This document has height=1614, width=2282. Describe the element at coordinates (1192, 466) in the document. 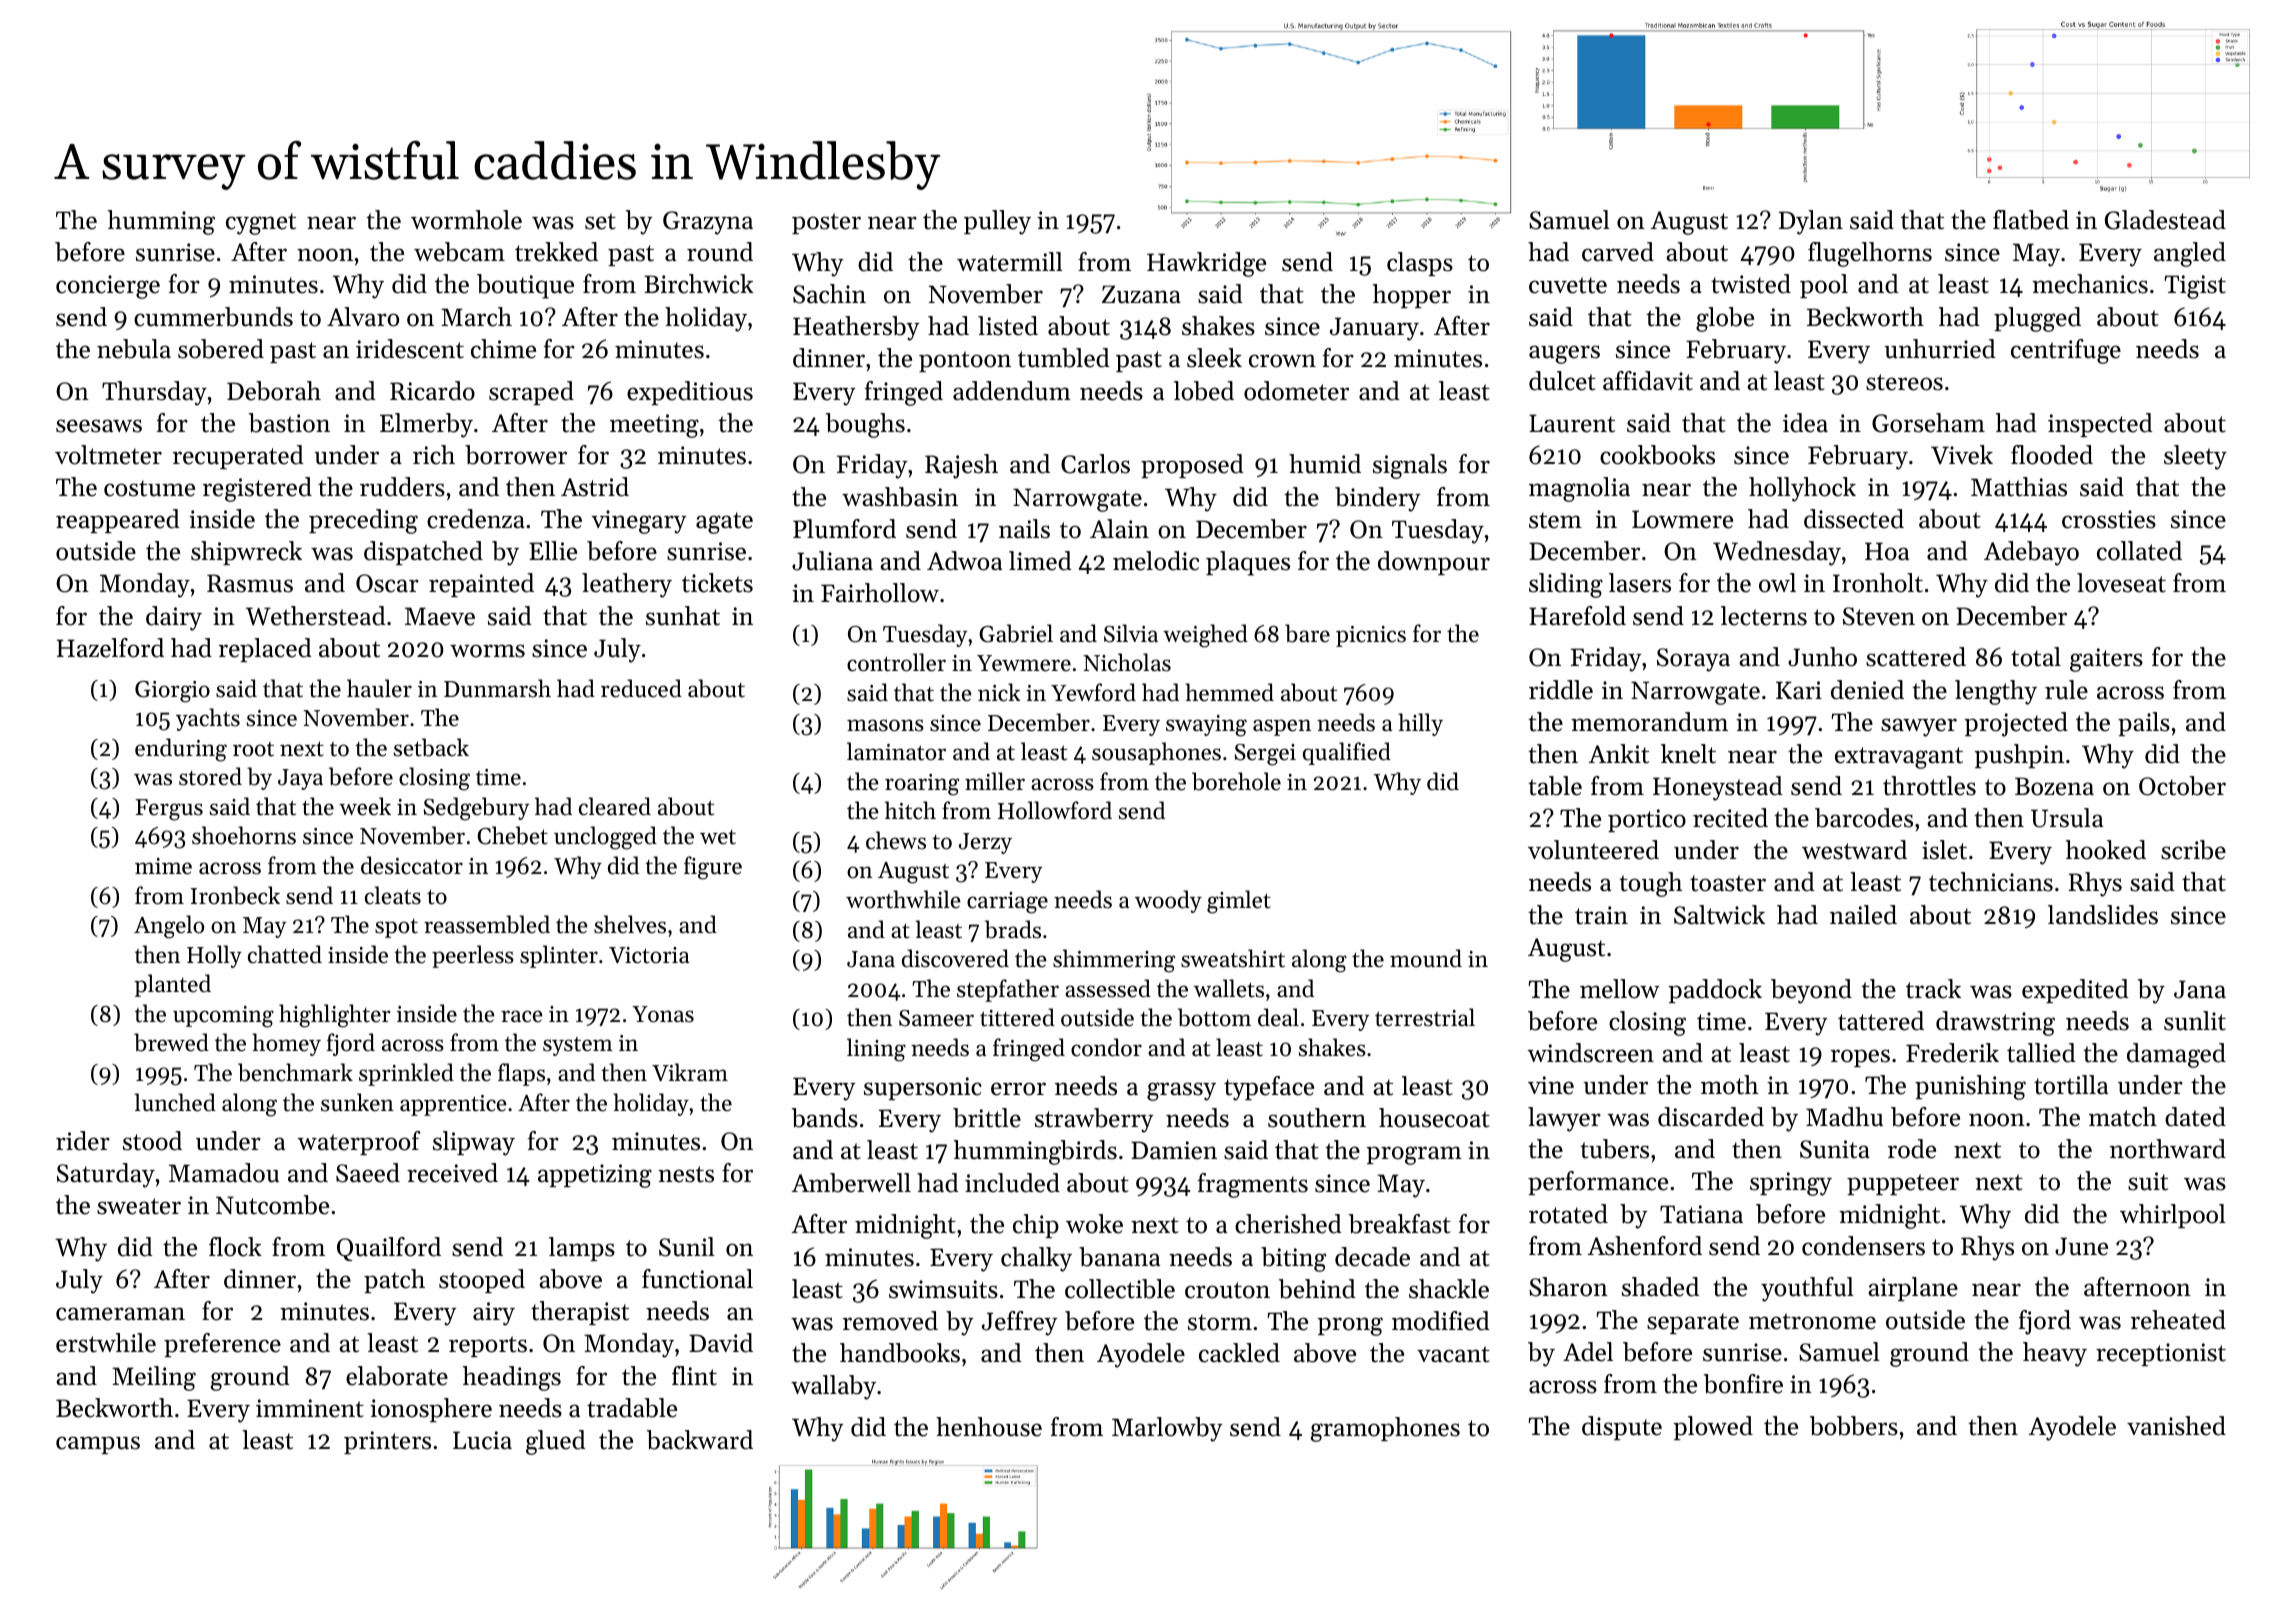

I see `proposed` at that location.
